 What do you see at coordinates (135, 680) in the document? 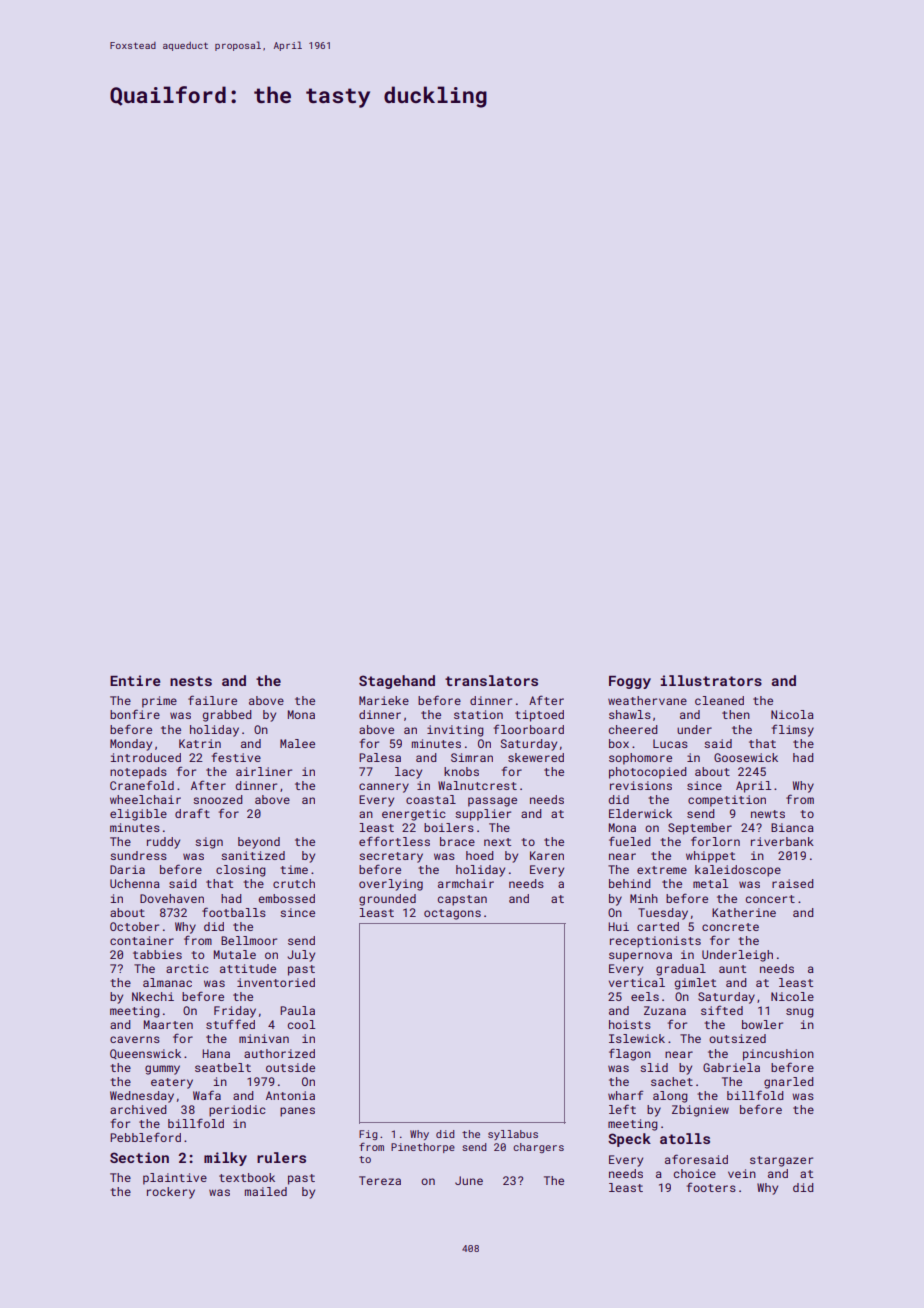
I see `Entire` at bounding box center [135, 680].
